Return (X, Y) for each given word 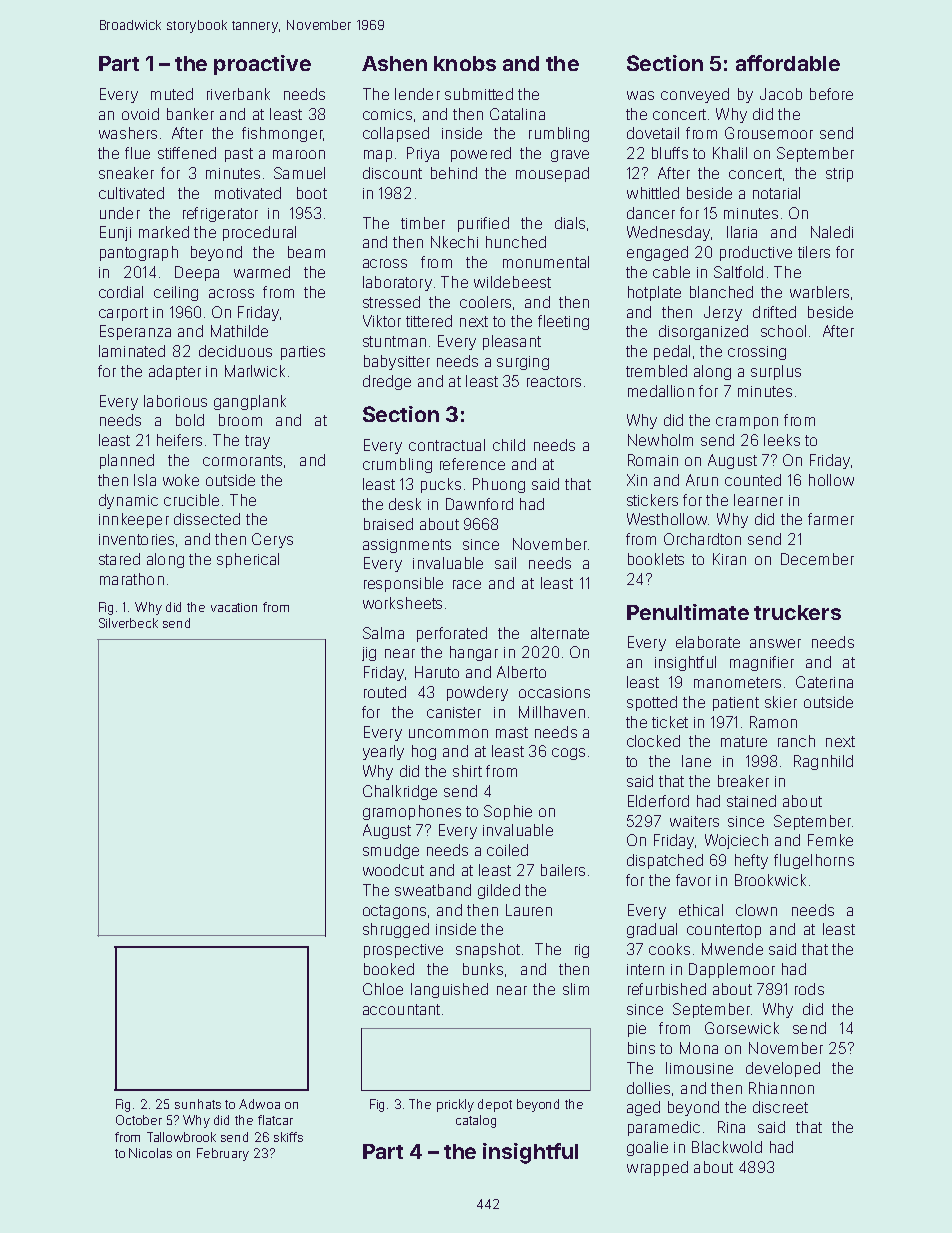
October (139, 1120)
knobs (465, 63)
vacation (234, 607)
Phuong (499, 485)
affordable (788, 63)
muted (172, 94)
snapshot (488, 950)
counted (753, 480)
